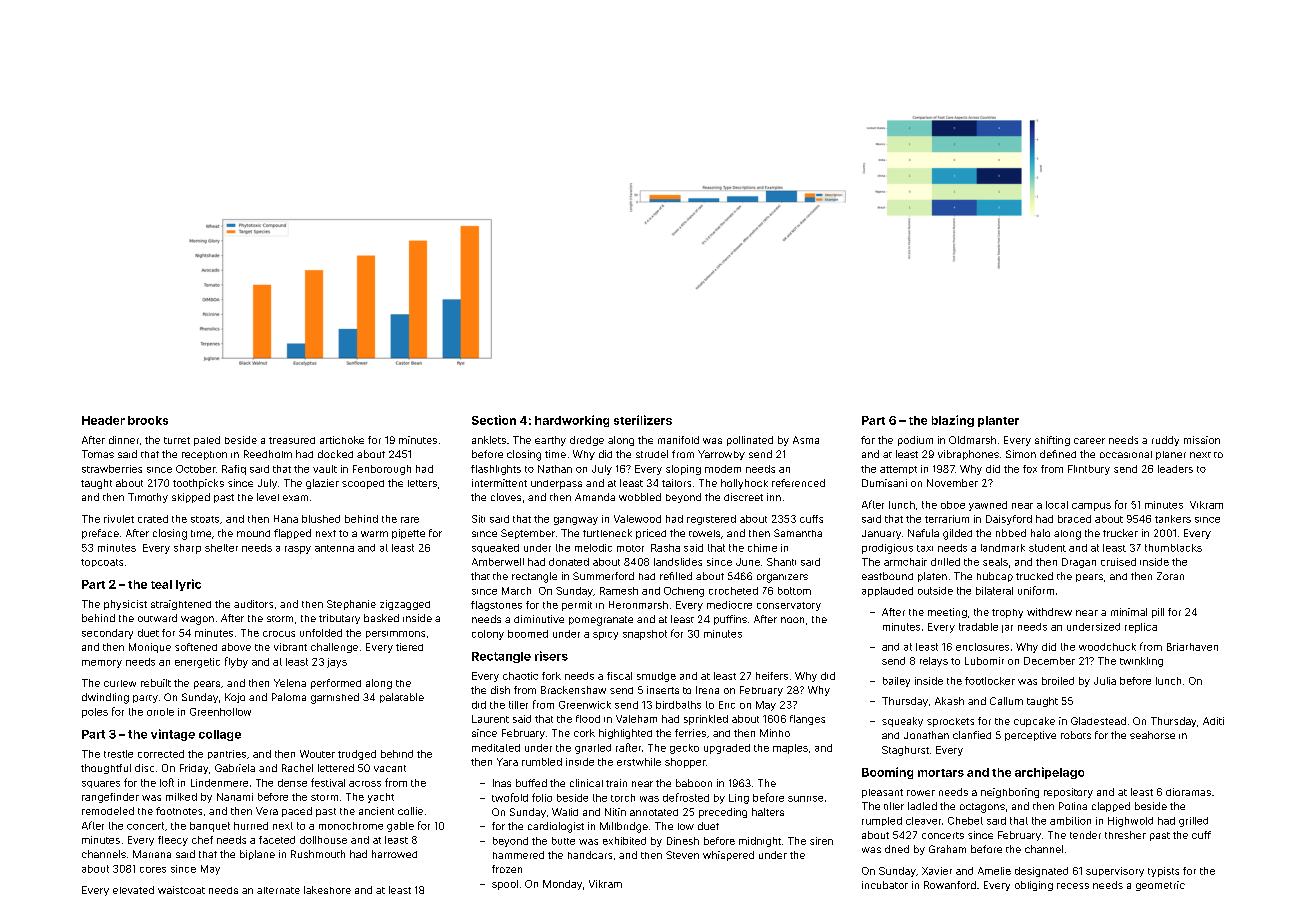 This screenshot has width=1308, height=924. Describe the element at coordinates (1173, 548) in the screenshot. I see `thumbtacks` at that location.
